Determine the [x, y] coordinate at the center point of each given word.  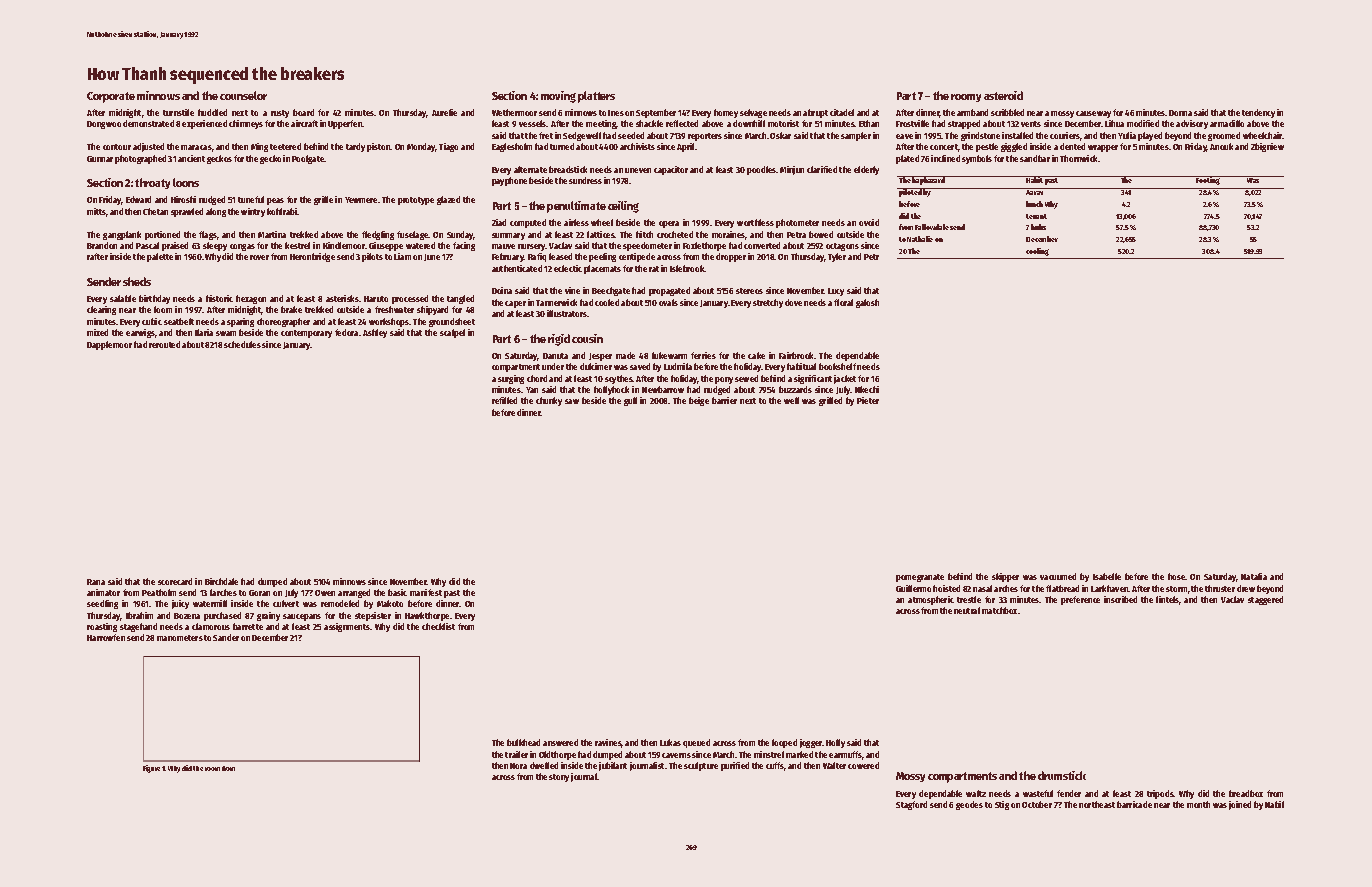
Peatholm [159, 592]
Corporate [111, 97]
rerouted [164, 344]
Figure [151, 769]
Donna [1180, 113]
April [685, 147]
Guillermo [913, 588]
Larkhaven [1110, 588]
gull [630, 401]
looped [784, 743]
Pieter [868, 400]
